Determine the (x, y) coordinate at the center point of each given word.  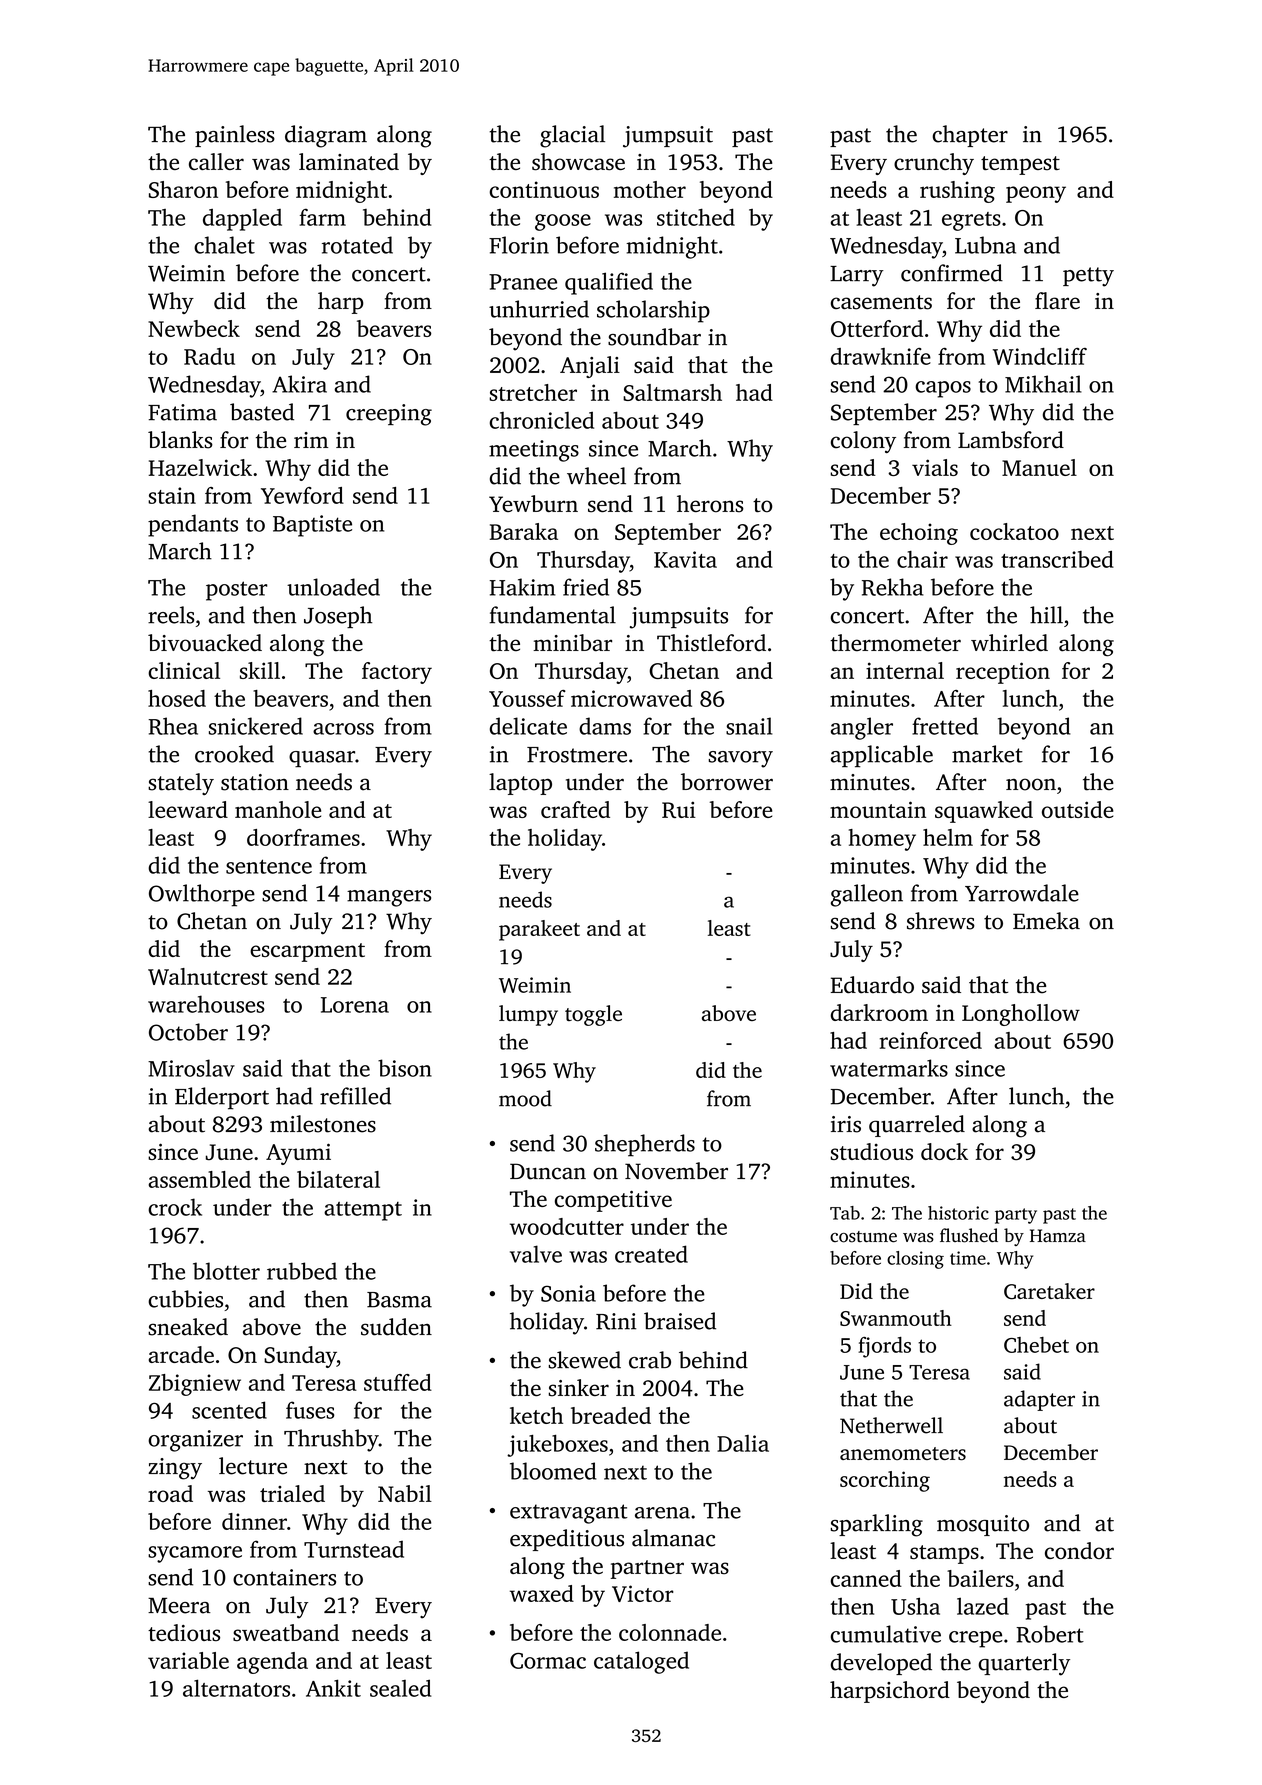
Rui (679, 809)
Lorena (355, 1005)
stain (172, 495)
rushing (957, 192)
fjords (884, 1347)
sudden (396, 1327)
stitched (696, 217)
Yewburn (533, 503)
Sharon (183, 189)
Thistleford (711, 643)
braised (680, 1321)
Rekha (893, 587)
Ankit (333, 1688)
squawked (984, 812)
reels (171, 615)
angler (862, 728)
